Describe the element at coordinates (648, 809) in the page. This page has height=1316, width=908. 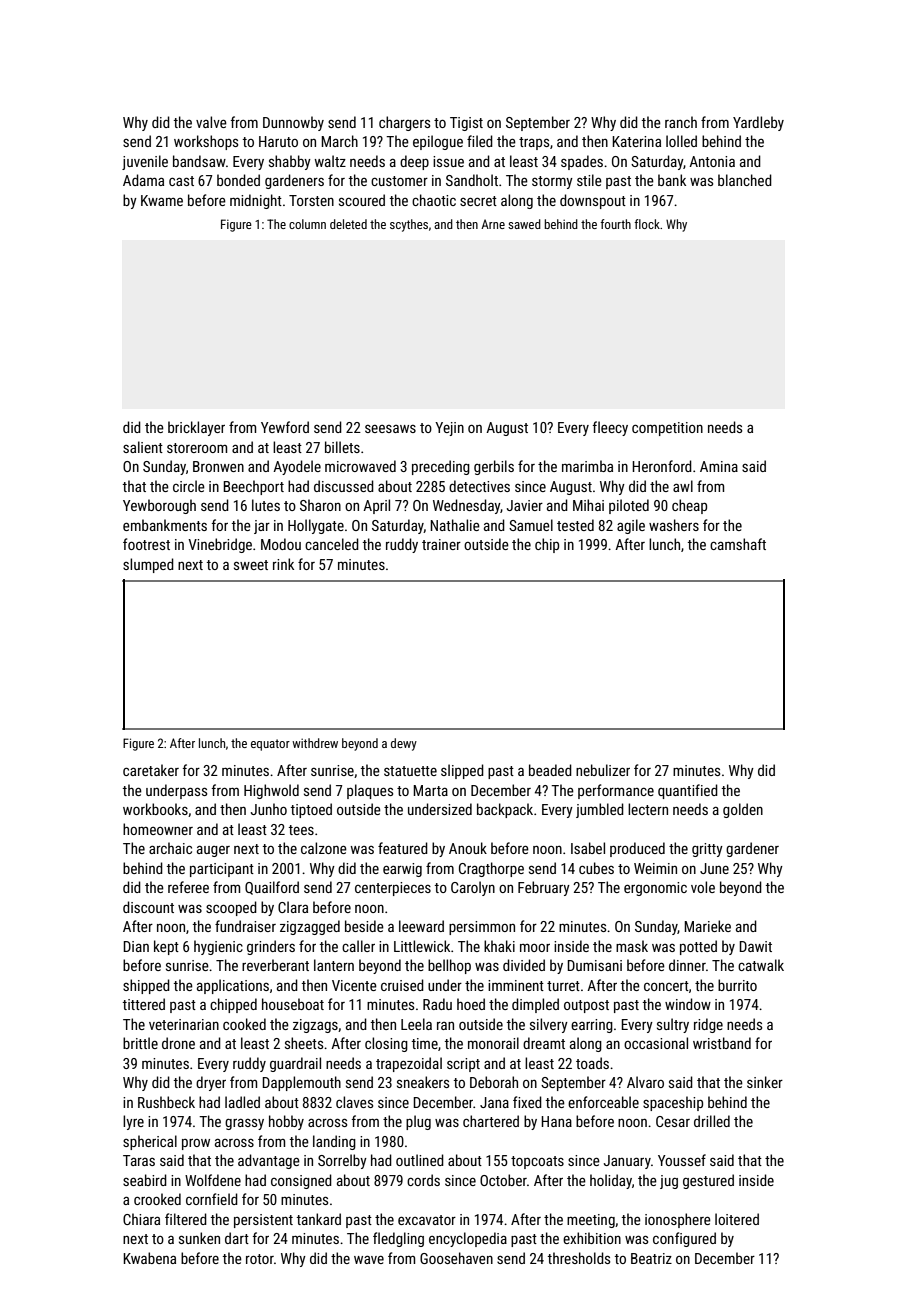
I see `lectern` at that location.
